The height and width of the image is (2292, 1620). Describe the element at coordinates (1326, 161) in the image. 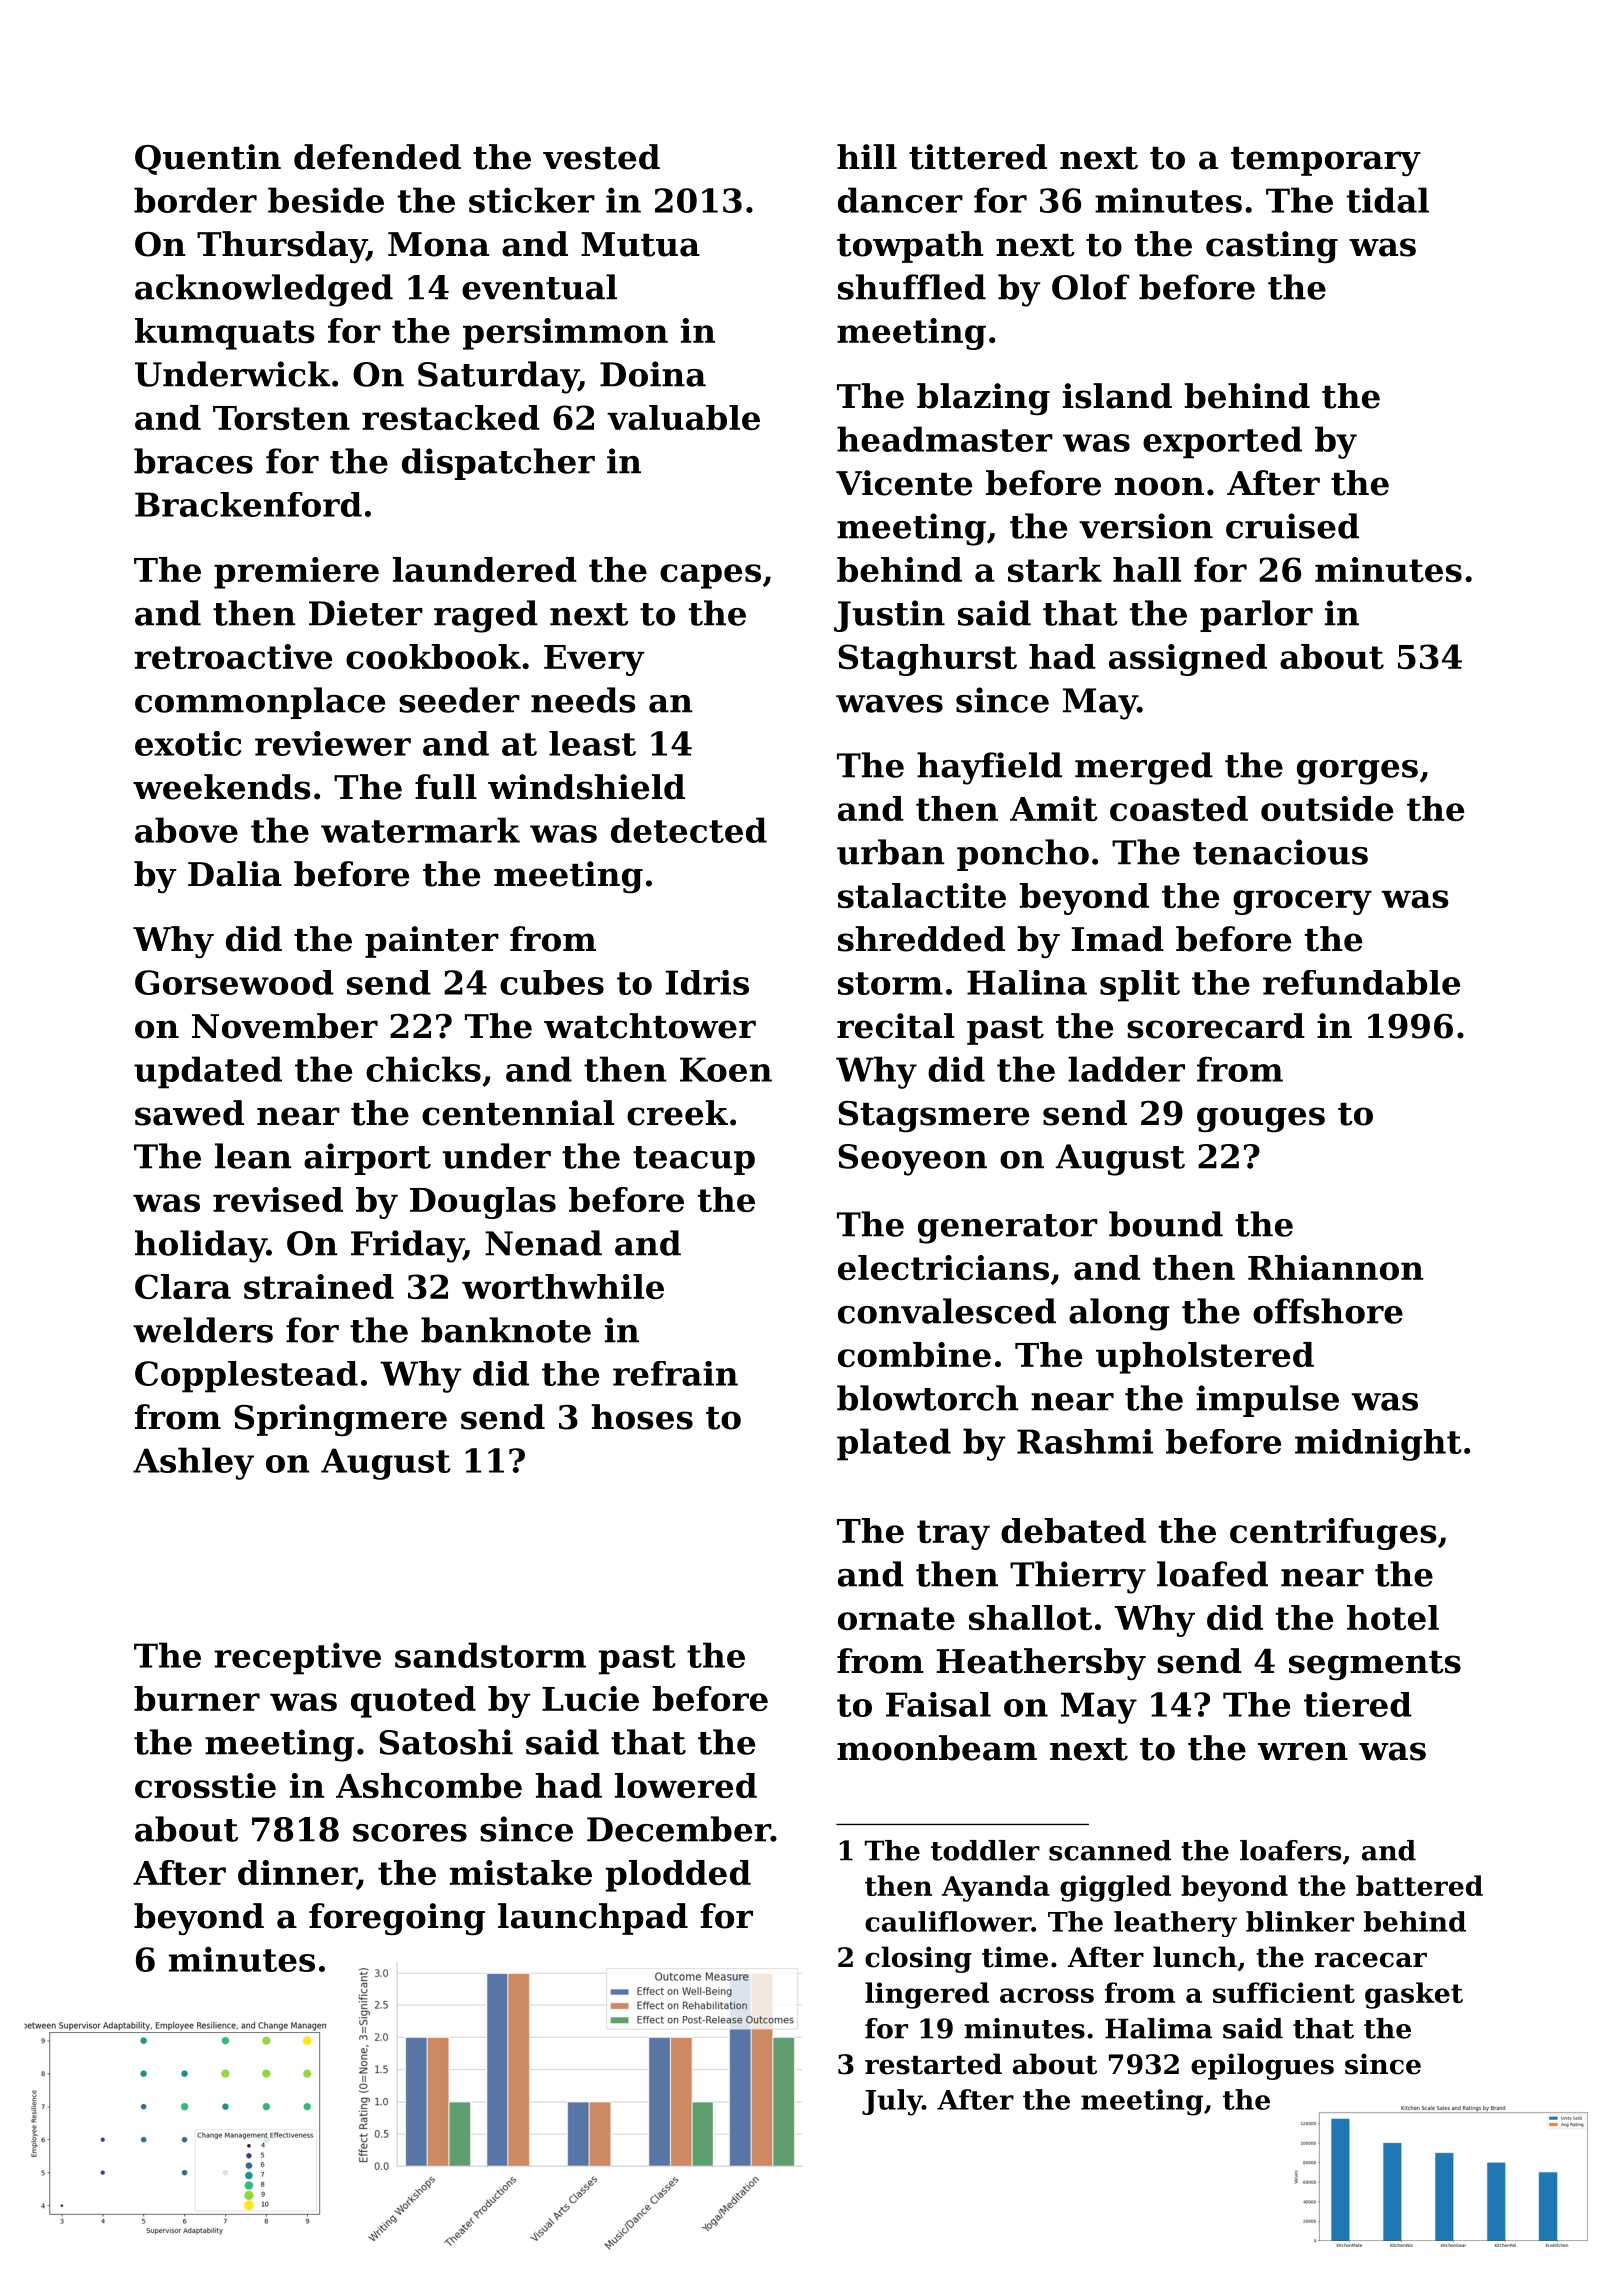

I see `temporary` at that location.
